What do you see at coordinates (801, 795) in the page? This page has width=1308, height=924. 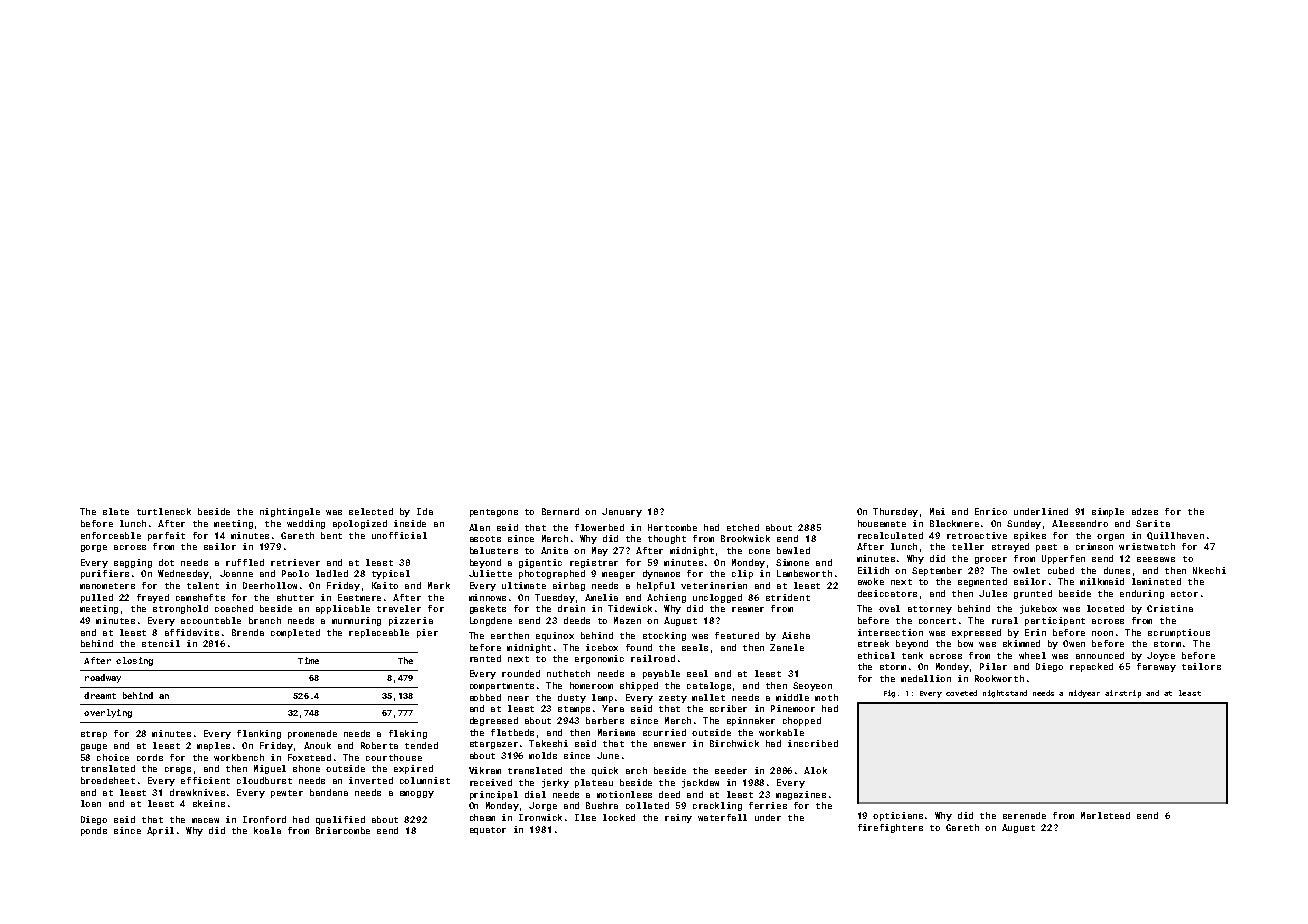 I see `magazines` at bounding box center [801, 795].
